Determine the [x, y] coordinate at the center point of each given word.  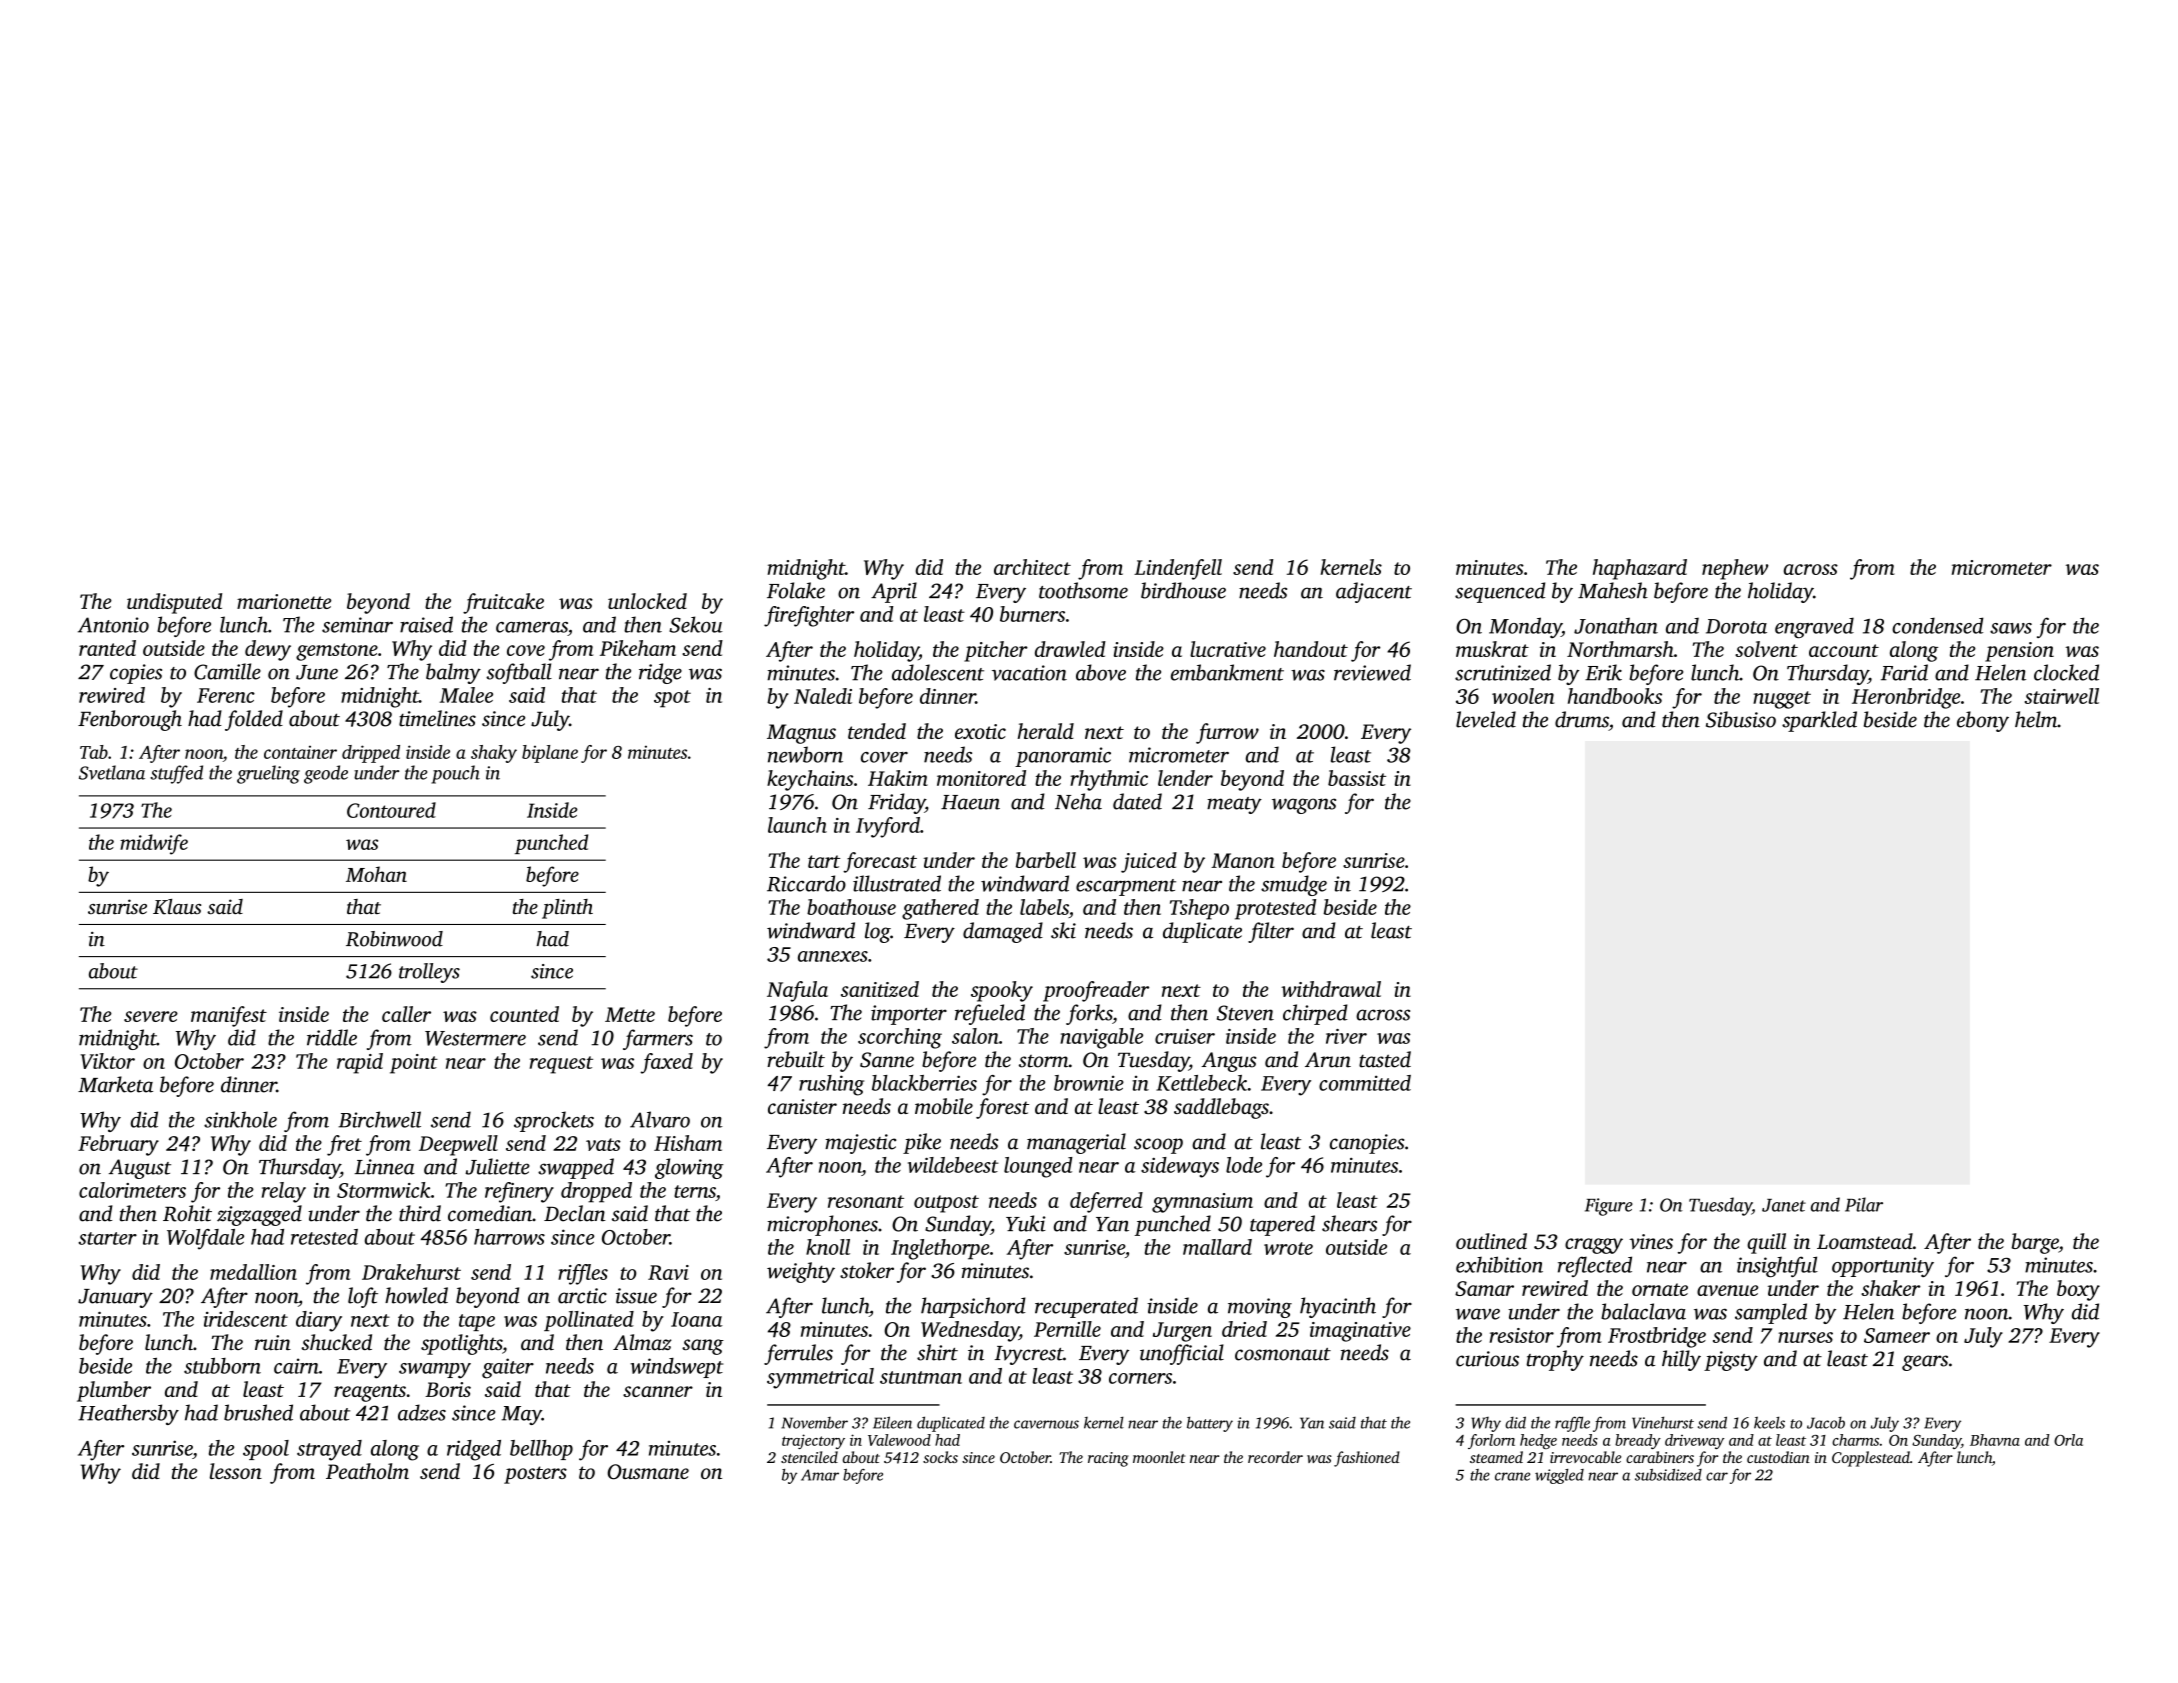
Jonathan [1616, 625]
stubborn [222, 1366]
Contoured [391, 810]
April [894, 592]
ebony [1983, 721]
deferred [1106, 1202]
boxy [2078, 1290]
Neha [1078, 801]
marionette [284, 601]
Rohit [187, 1213]
